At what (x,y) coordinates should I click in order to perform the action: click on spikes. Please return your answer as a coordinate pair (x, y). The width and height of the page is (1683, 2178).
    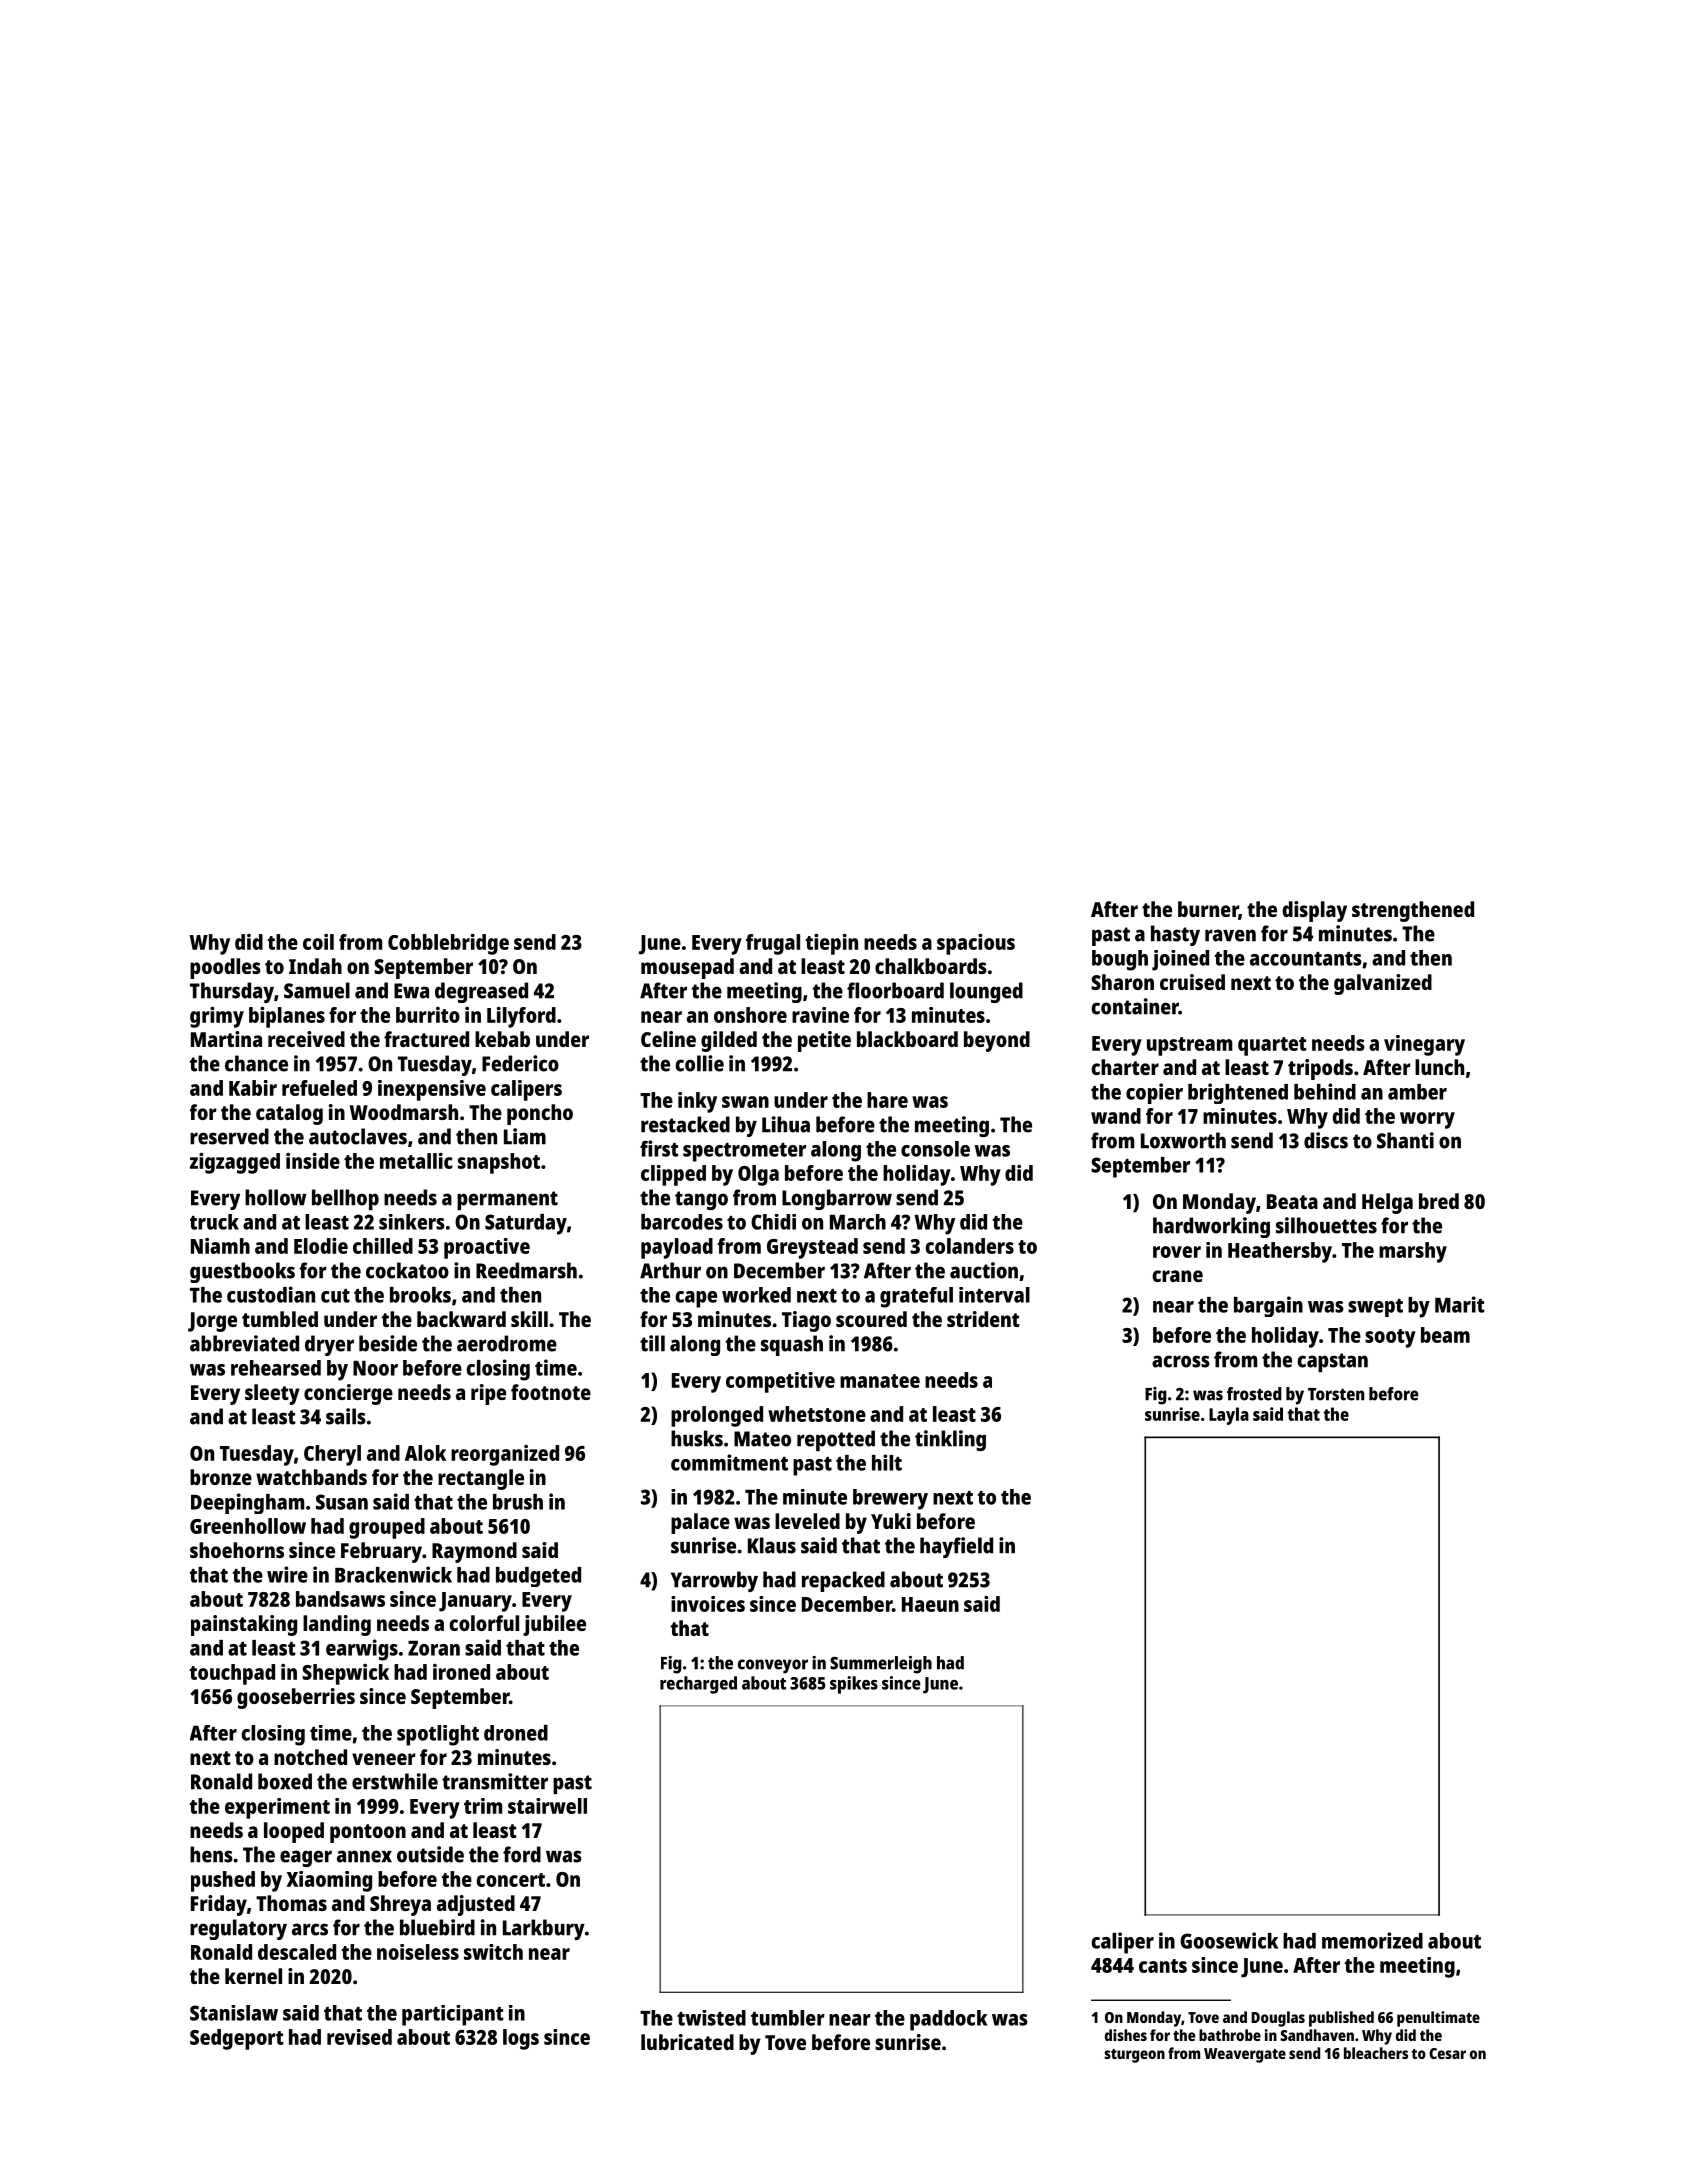
    Looking at the image, I should click on (854, 1685).
